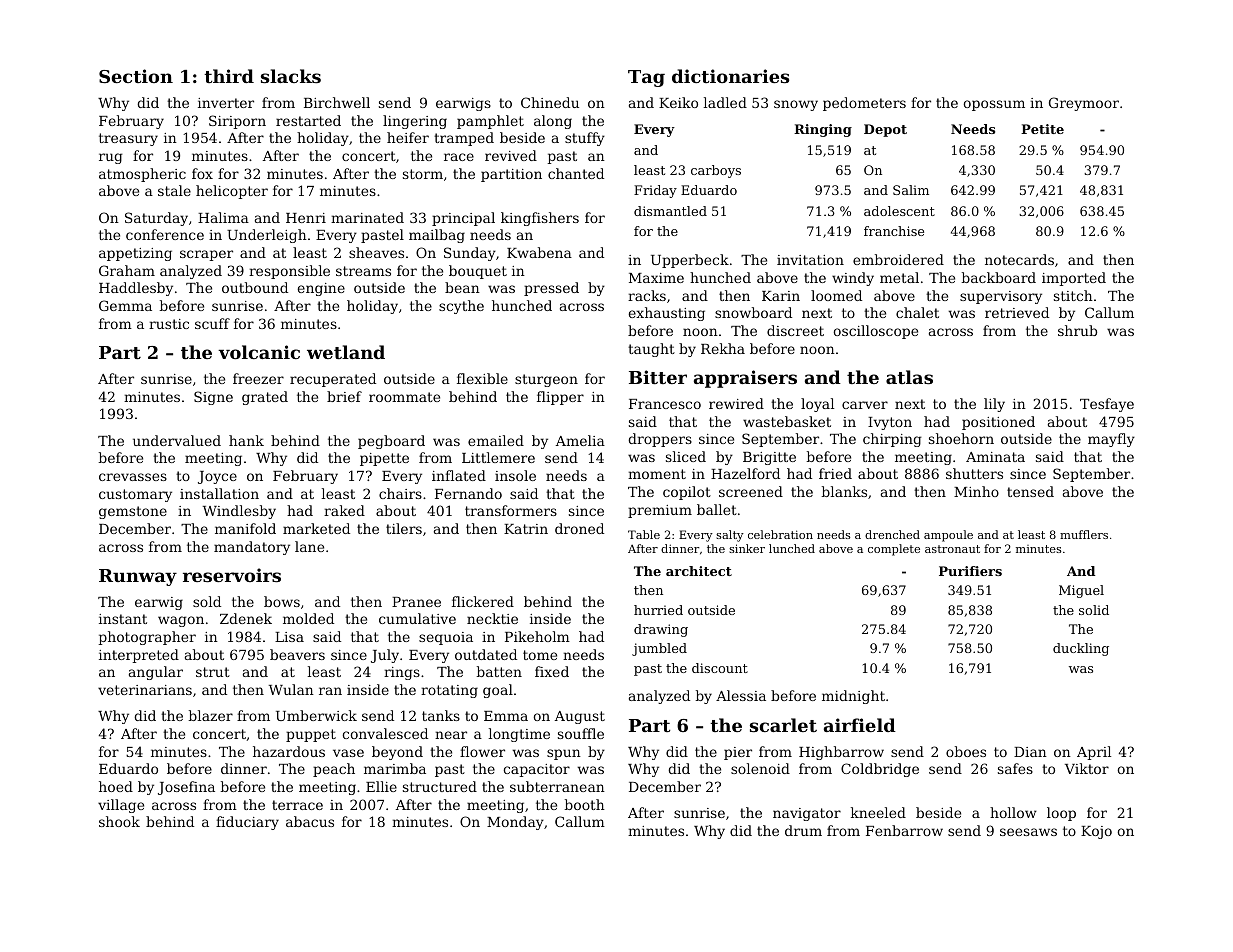 The width and height of the page is (1233, 952). I want to click on fiduciary, so click(247, 823).
